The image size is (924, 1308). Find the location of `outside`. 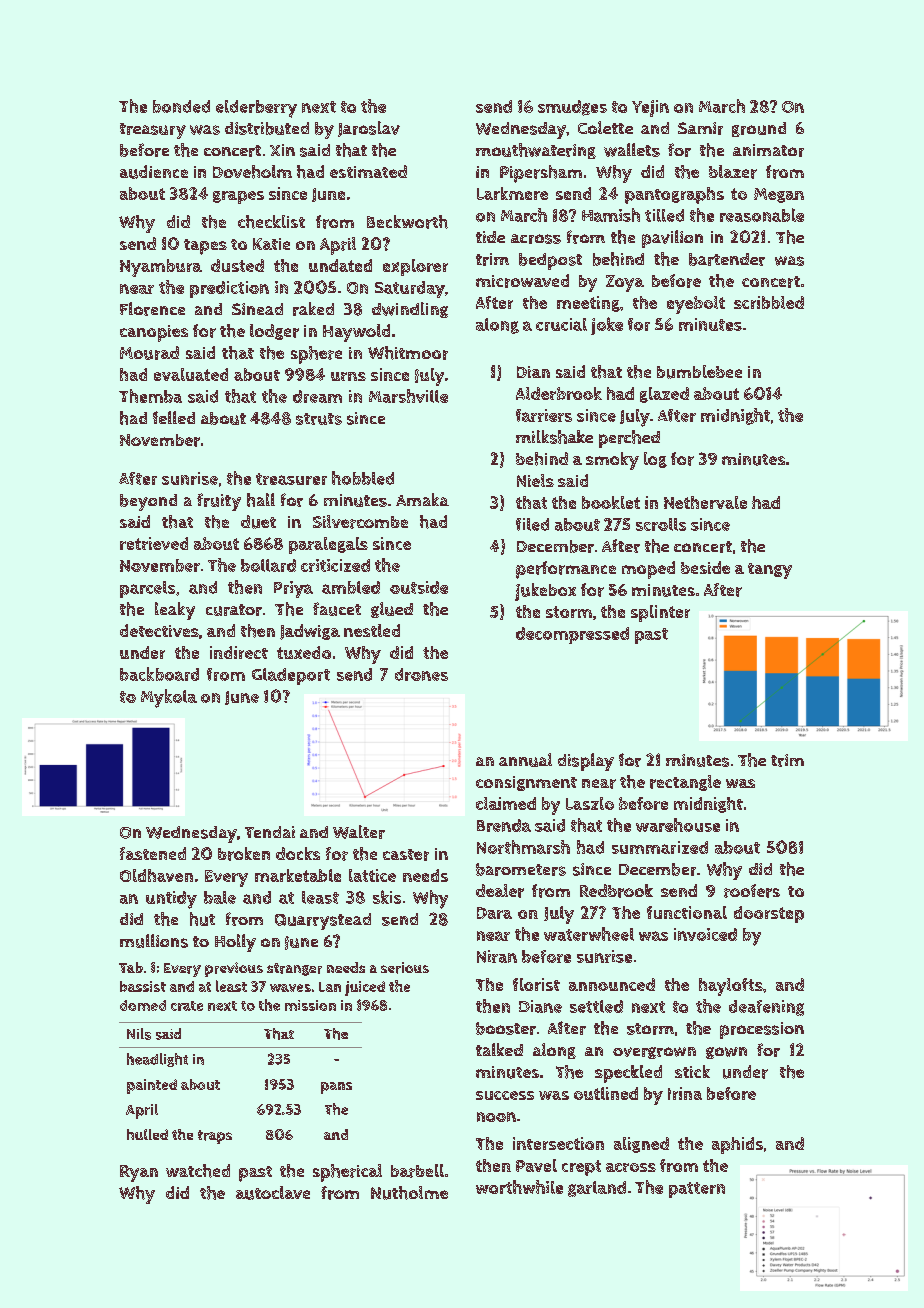

outside is located at coordinates (419, 587).
